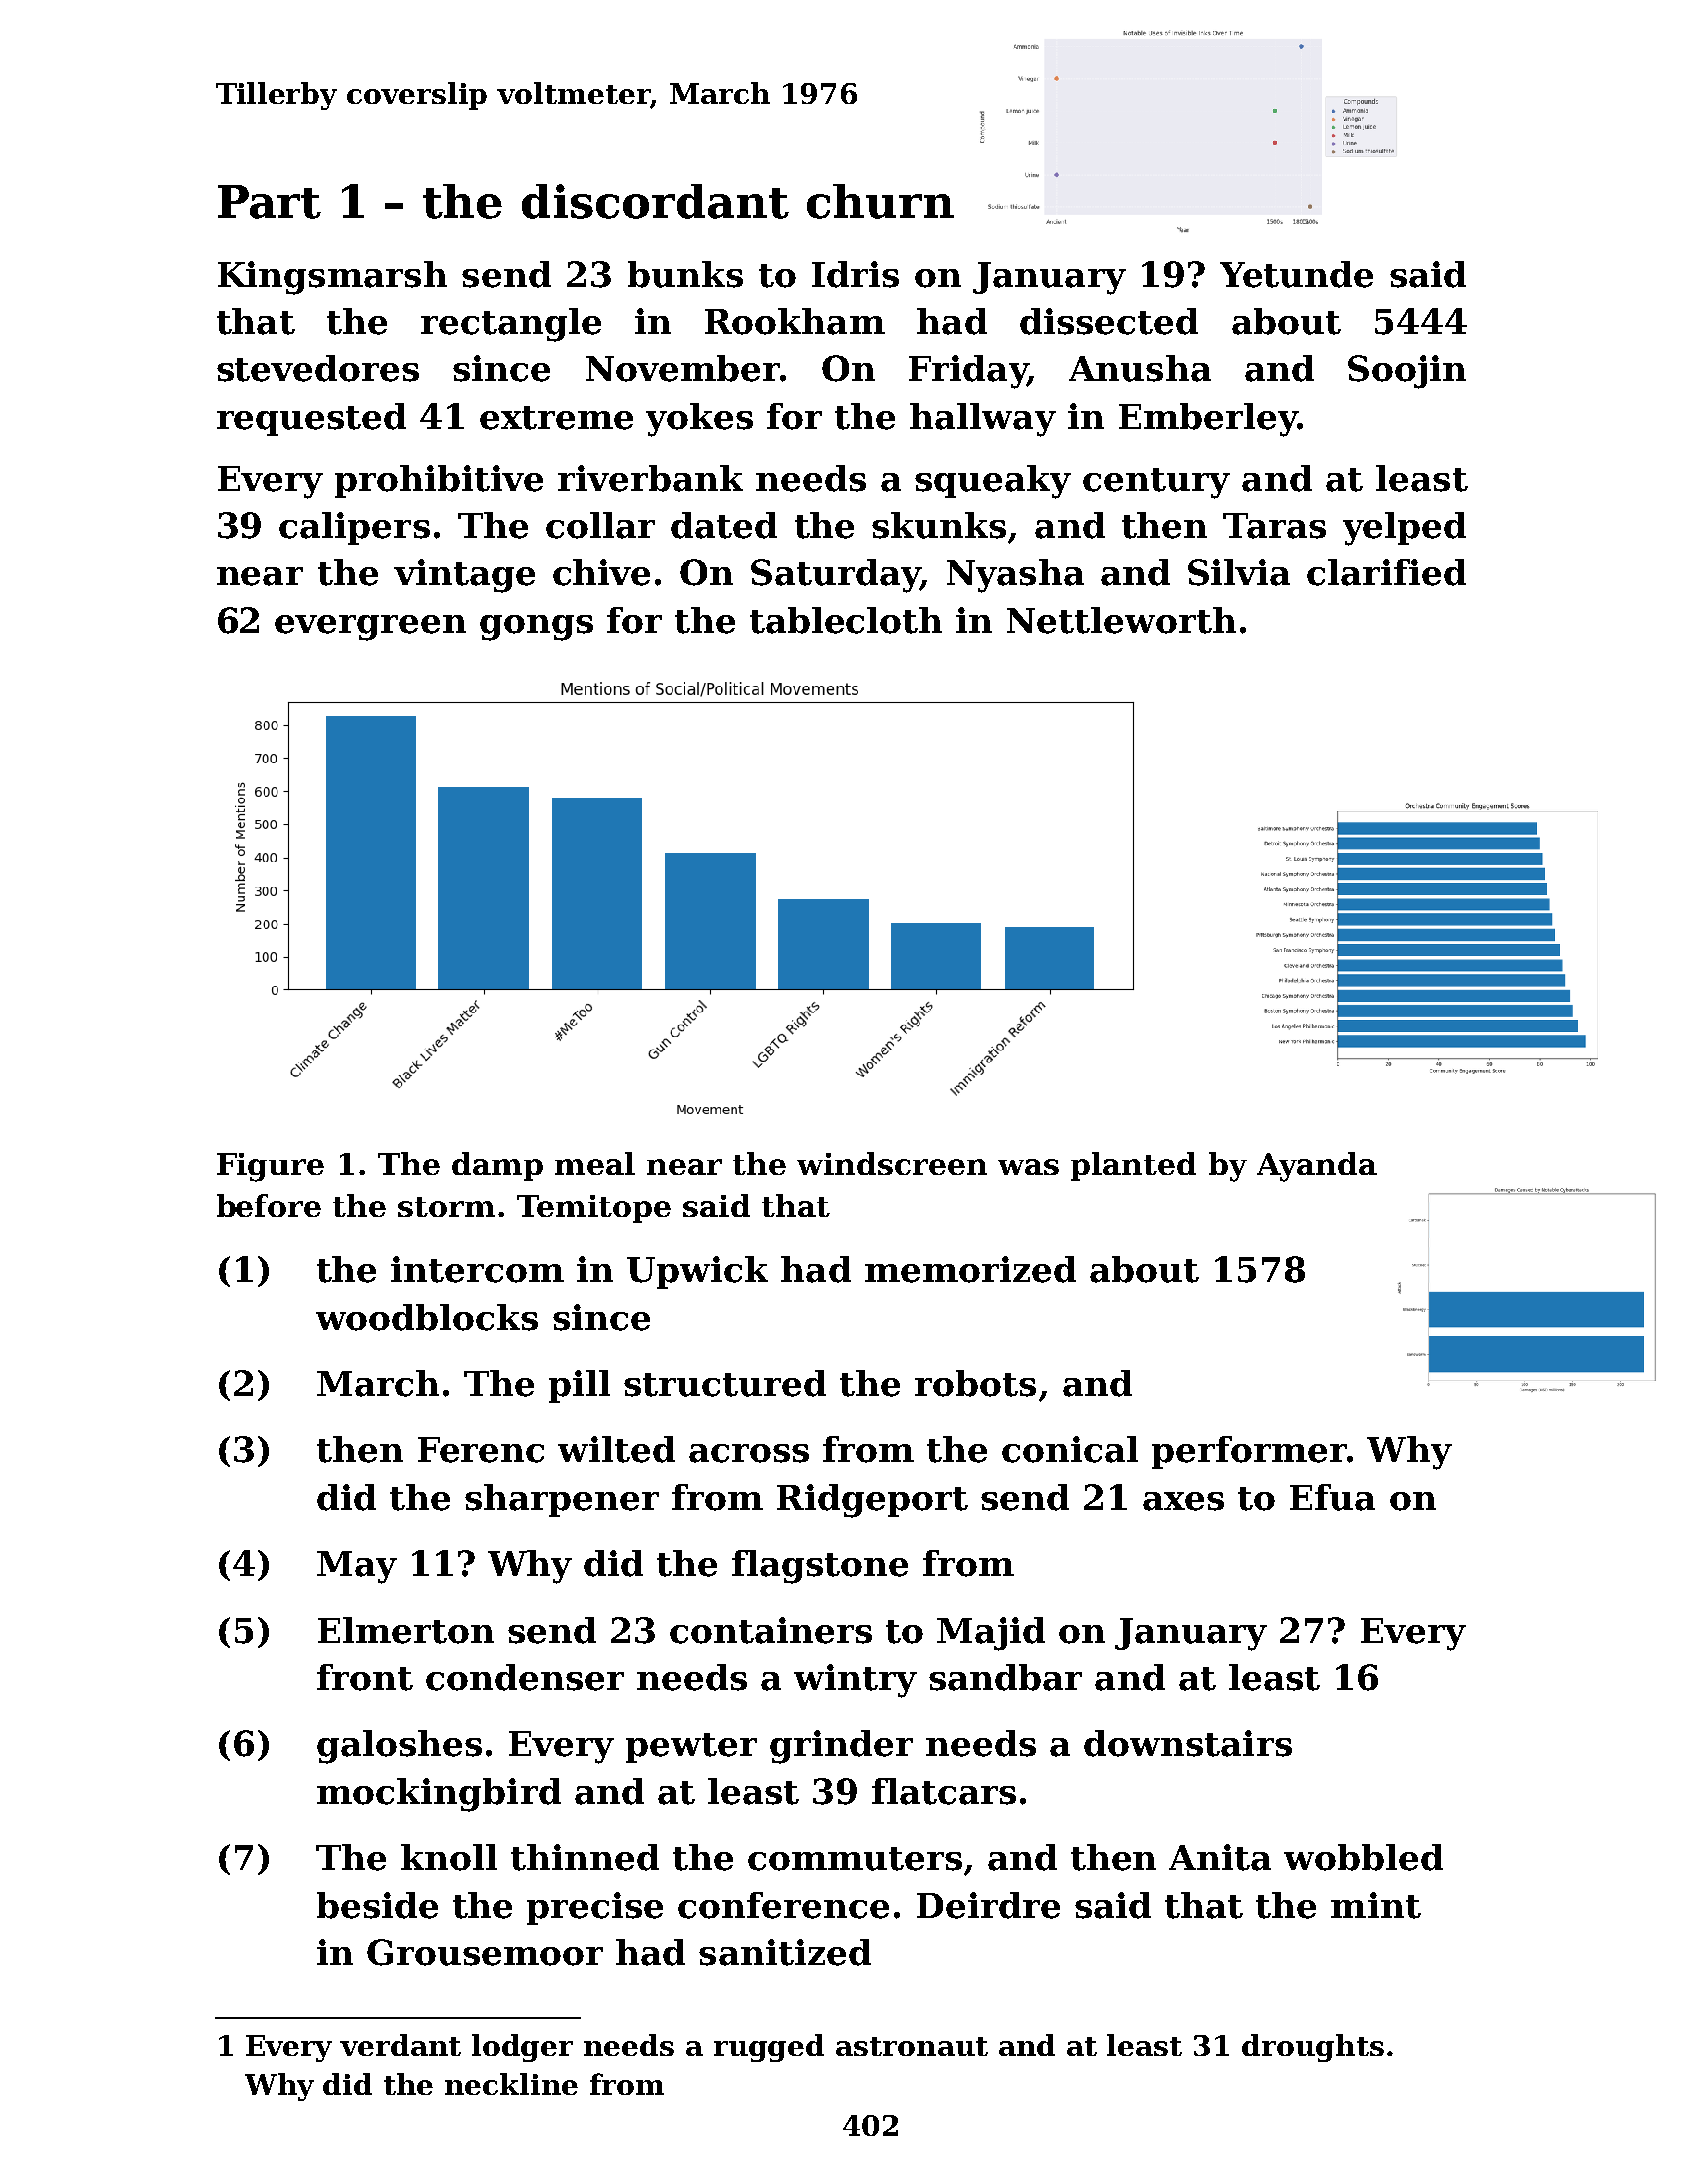 The height and width of the screenshot is (2178, 1683). What do you see at coordinates (880, 201) in the screenshot?
I see `churn` at bounding box center [880, 201].
